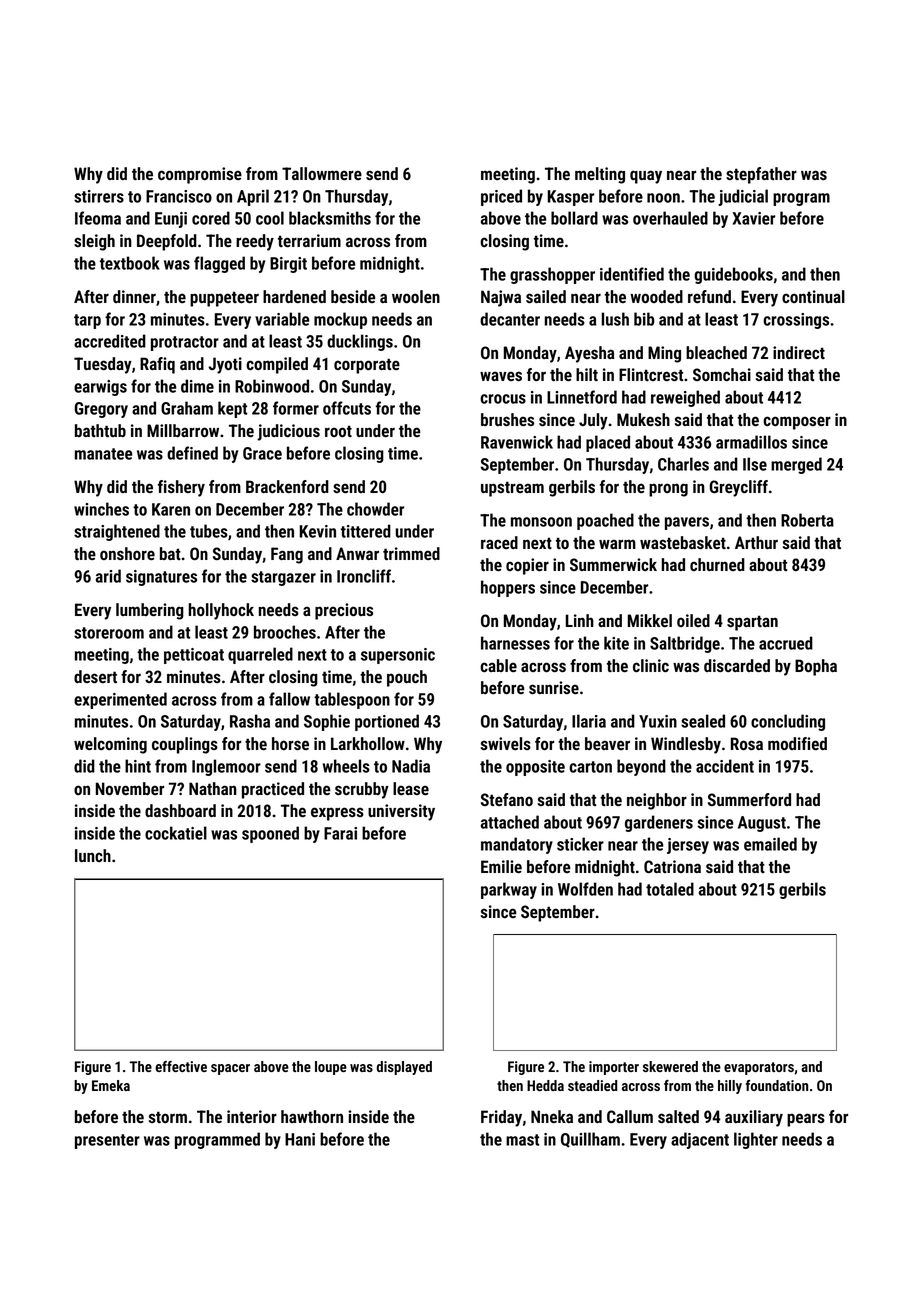 This document has width=924, height=1311. I want to click on stepfather, so click(761, 175).
